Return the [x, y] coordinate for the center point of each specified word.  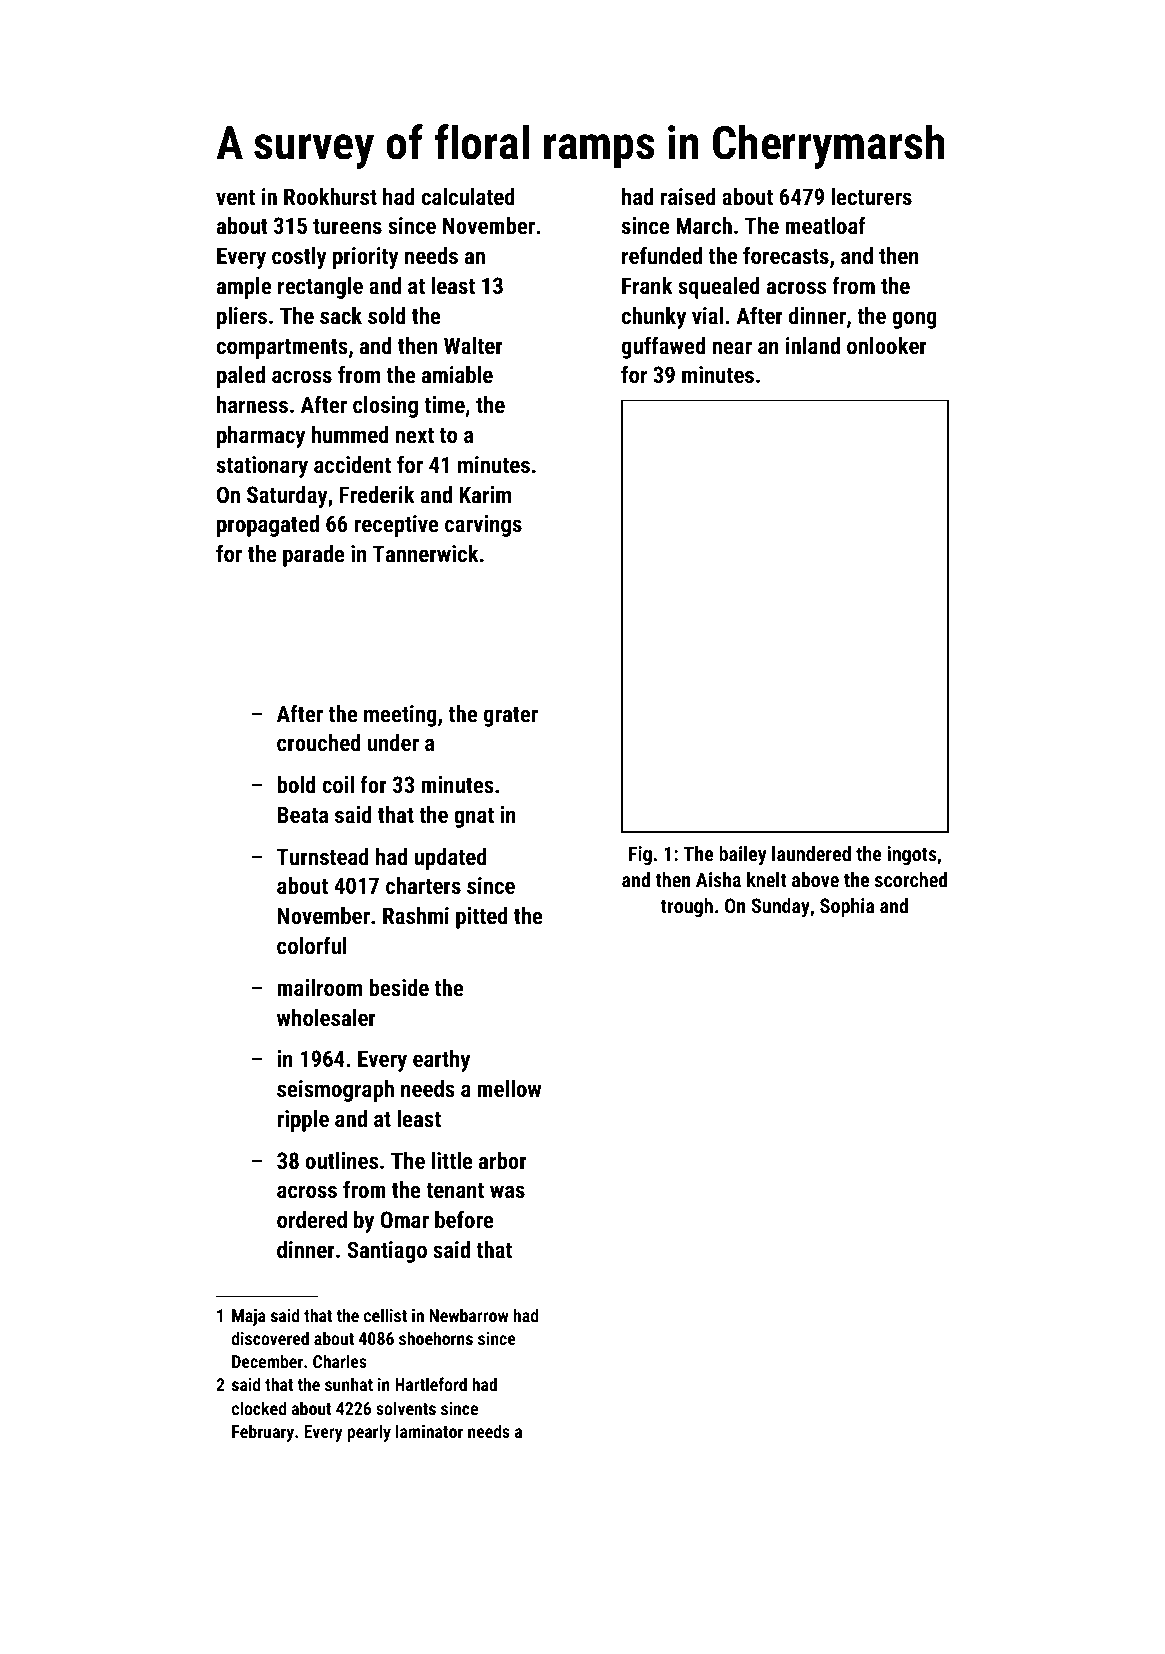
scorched [911, 879]
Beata [303, 814]
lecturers [871, 196]
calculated [468, 196]
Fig [640, 855]
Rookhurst [330, 196]
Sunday [781, 908]
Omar [405, 1219]
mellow [509, 1088]
